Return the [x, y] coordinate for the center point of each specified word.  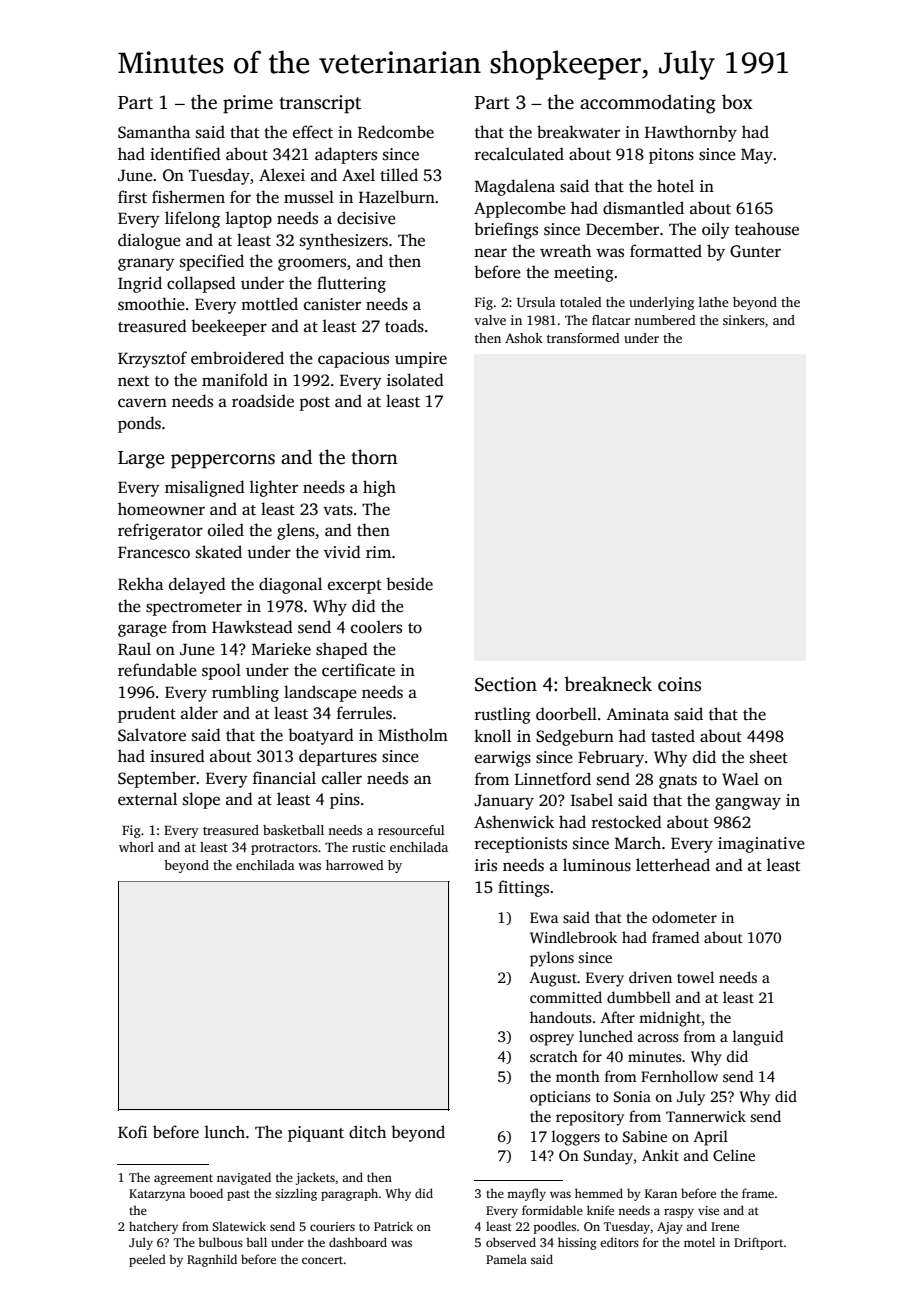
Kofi [132, 1131]
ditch [367, 1132]
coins [679, 684]
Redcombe [396, 132]
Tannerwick [706, 1116]
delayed [197, 585]
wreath [565, 251]
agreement [183, 1179]
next [133, 381]
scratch [554, 1056]
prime [248, 104]
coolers [376, 627]
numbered [665, 320]
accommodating [648, 104]
